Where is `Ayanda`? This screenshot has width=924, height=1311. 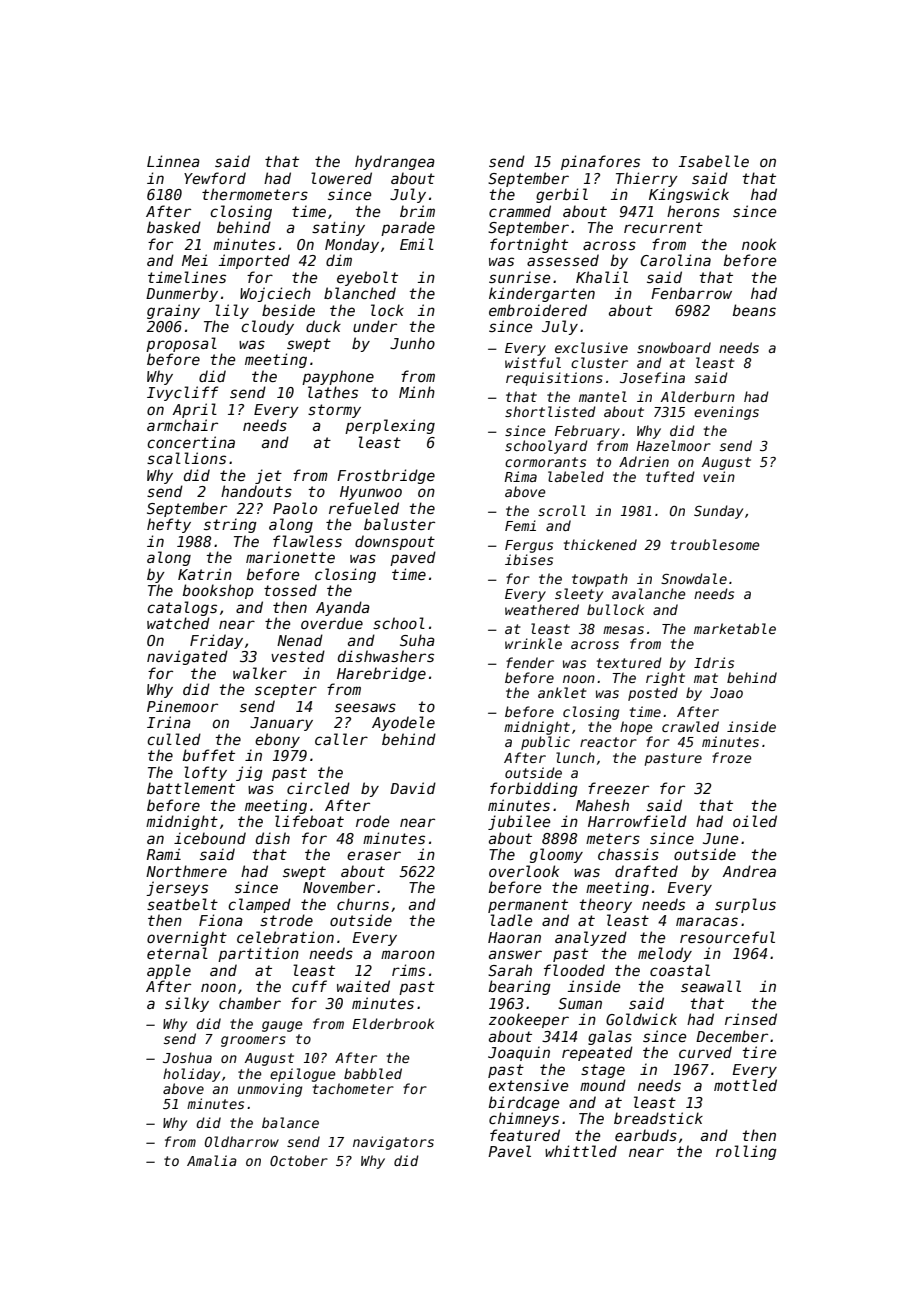
Ayanda is located at coordinates (343, 608).
